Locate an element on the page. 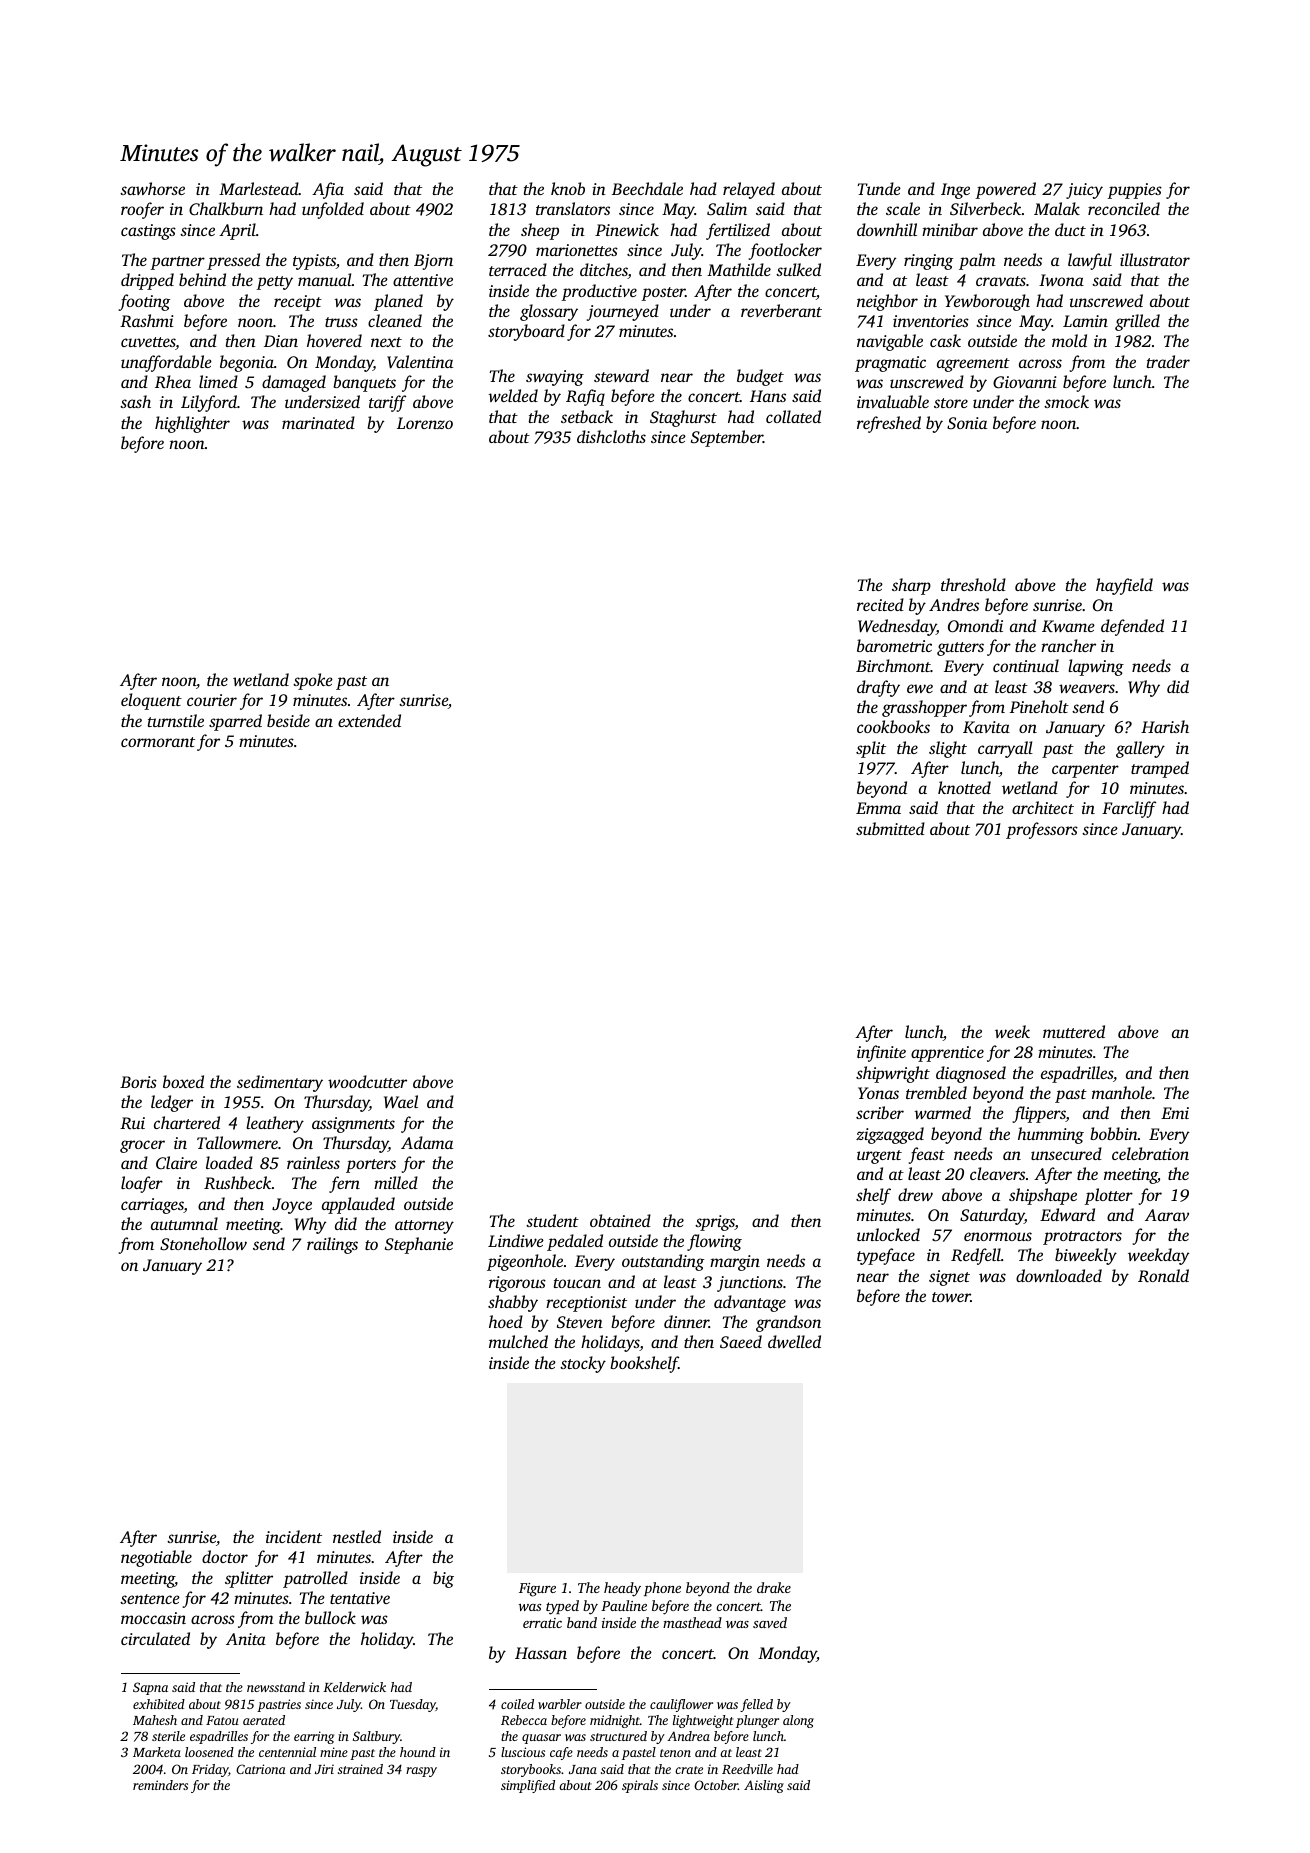  Stonehollow is located at coordinates (203, 1243).
